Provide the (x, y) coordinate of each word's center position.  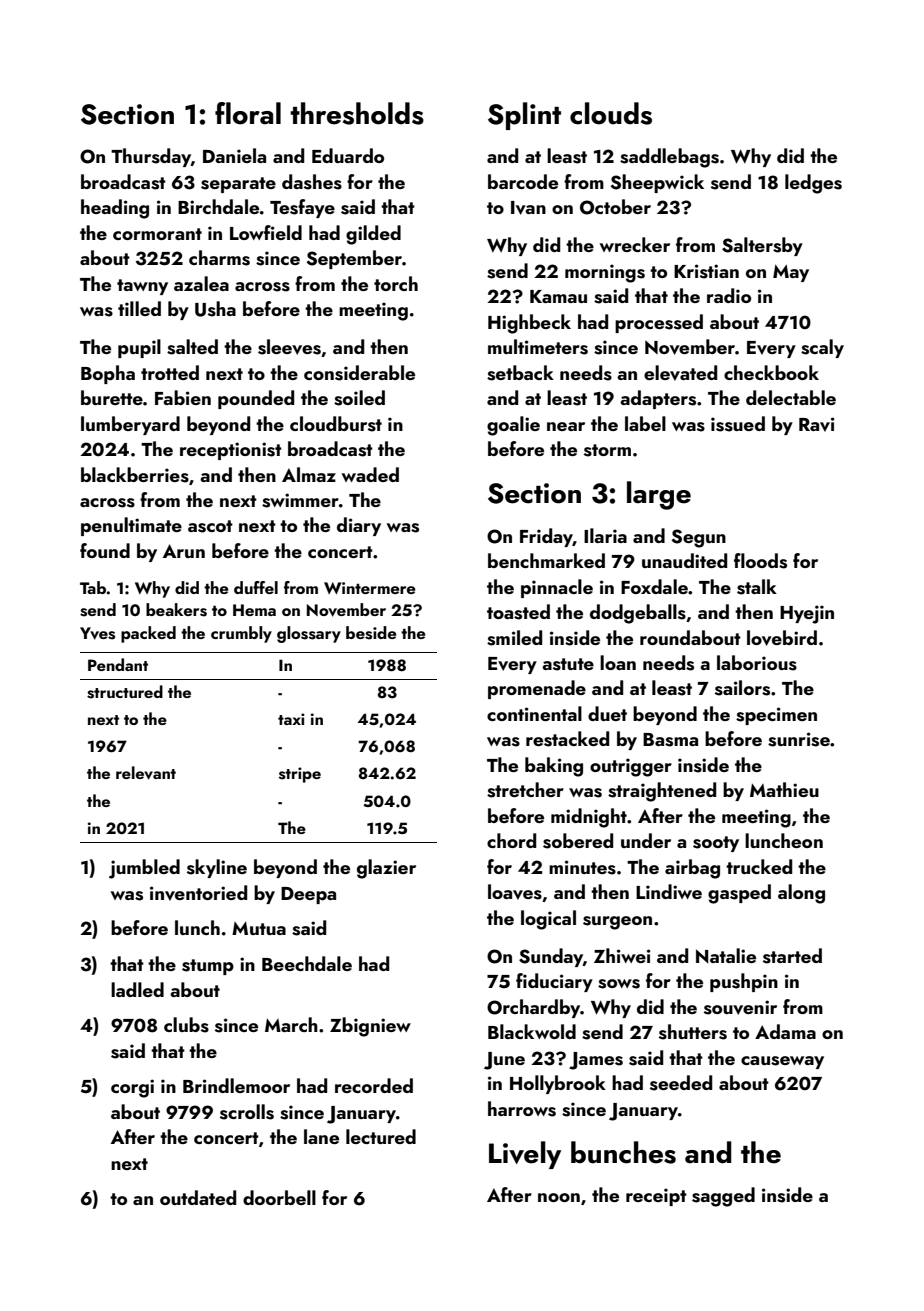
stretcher (525, 790)
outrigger (631, 767)
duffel (256, 587)
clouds (611, 113)
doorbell (279, 1197)
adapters (658, 399)
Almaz (309, 474)
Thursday (151, 157)
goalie (513, 426)
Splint (524, 116)
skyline (217, 868)
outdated (198, 1197)
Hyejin (807, 614)
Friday (546, 537)
